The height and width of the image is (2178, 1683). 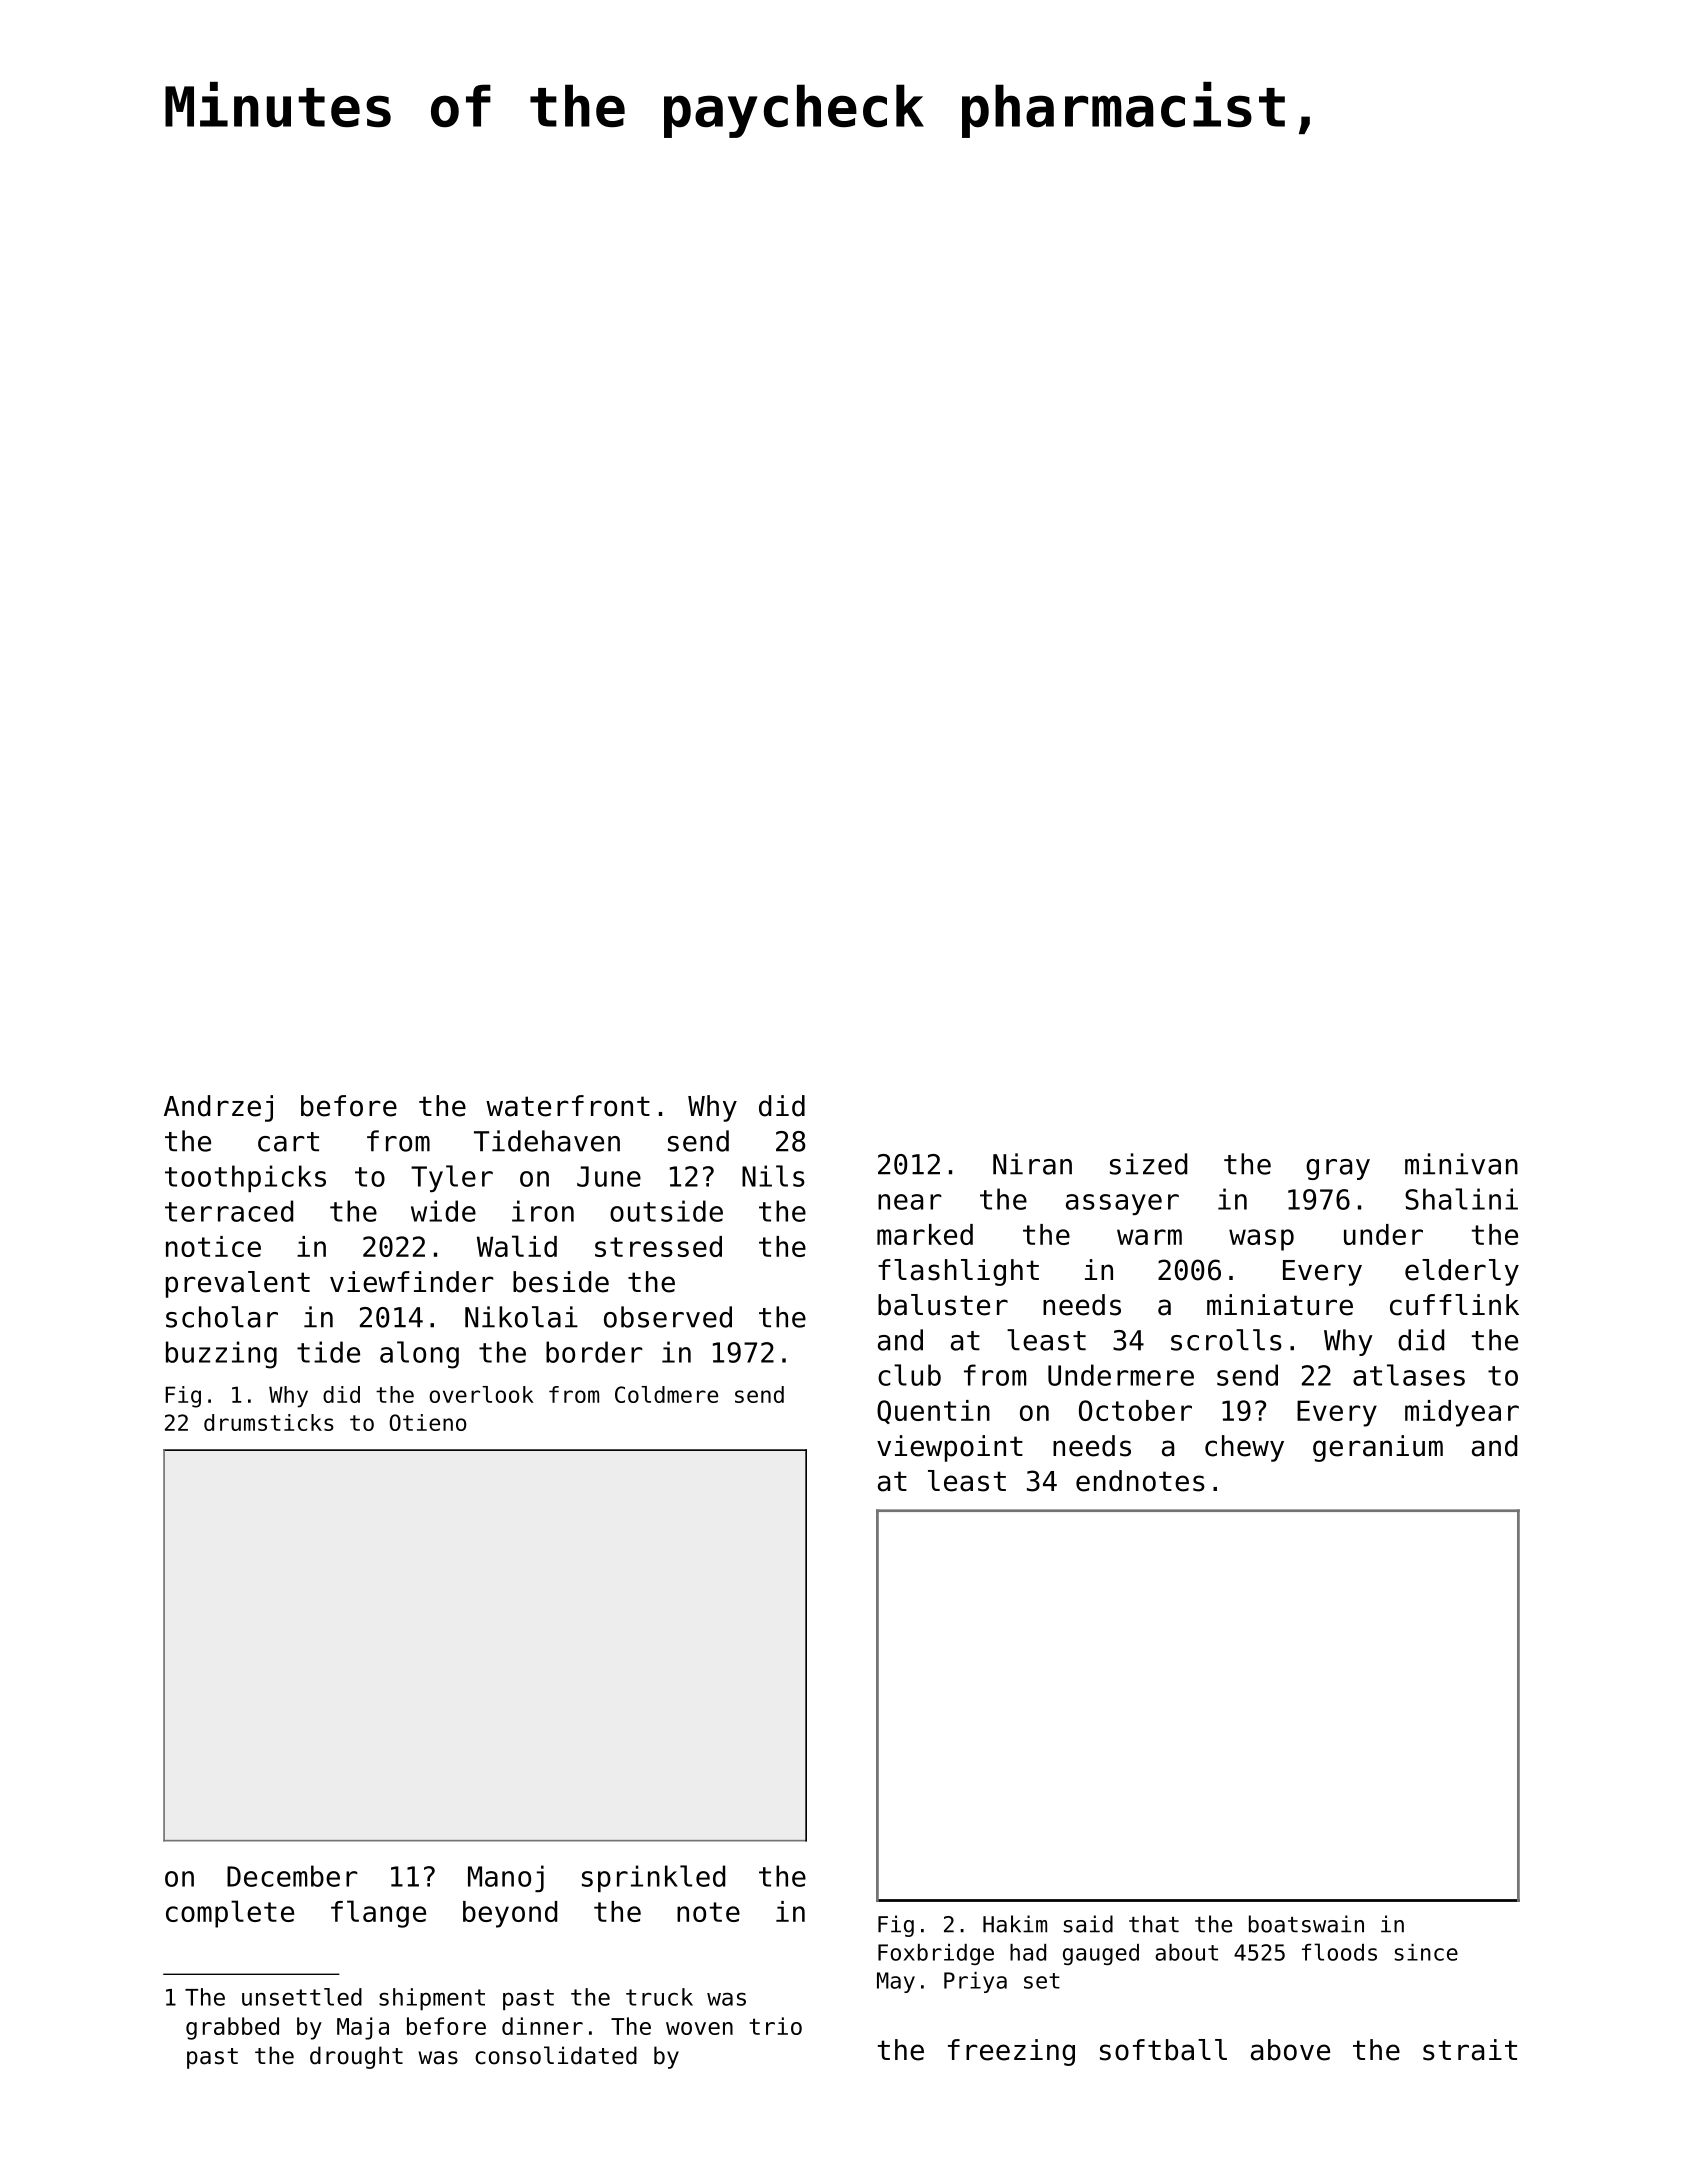 What do you see at coordinates (1032, 1164) in the image?
I see `Niran` at bounding box center [1032, 1164].
